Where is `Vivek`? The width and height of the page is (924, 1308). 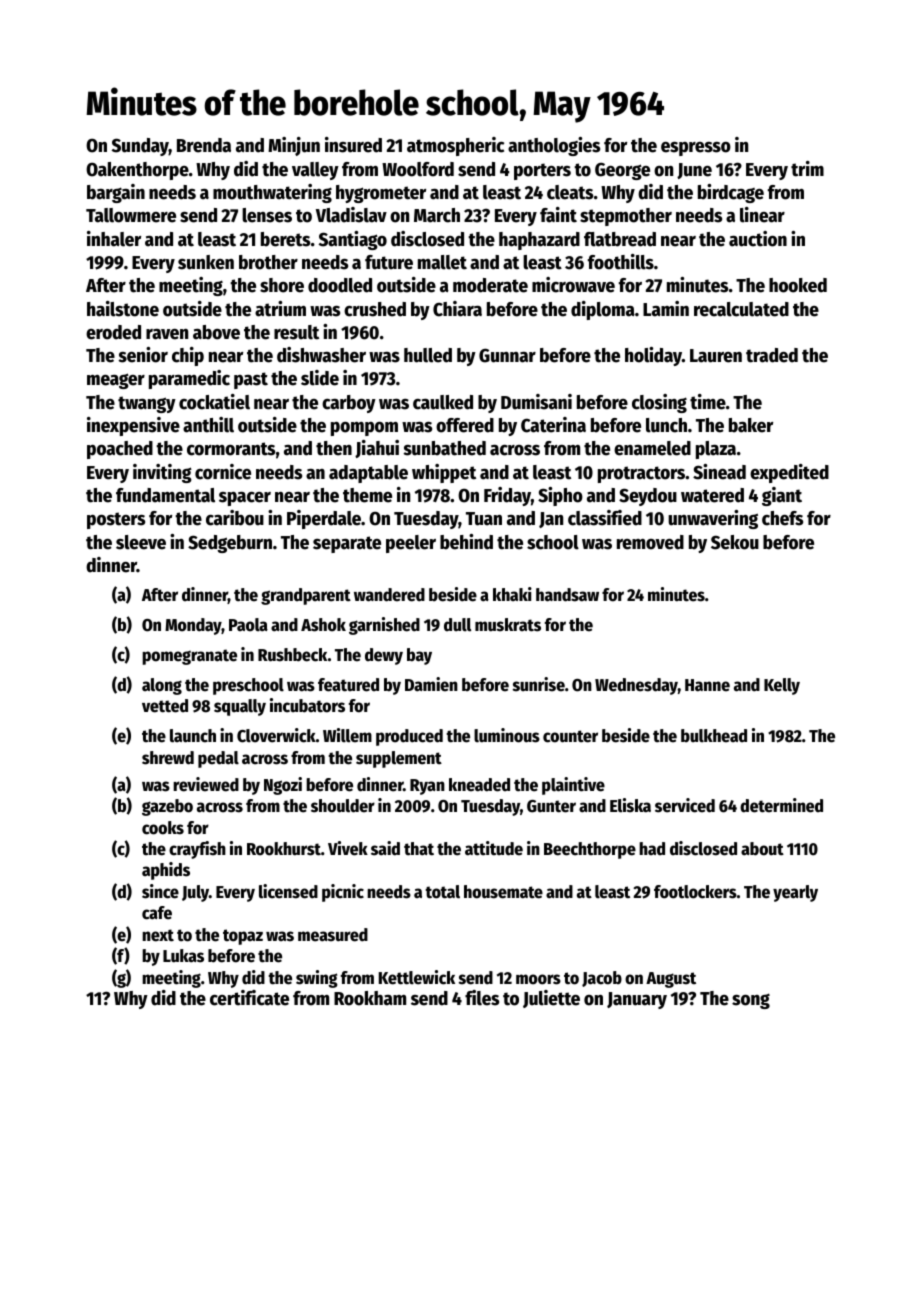
Vivek is located at coordinates (348, 848).
